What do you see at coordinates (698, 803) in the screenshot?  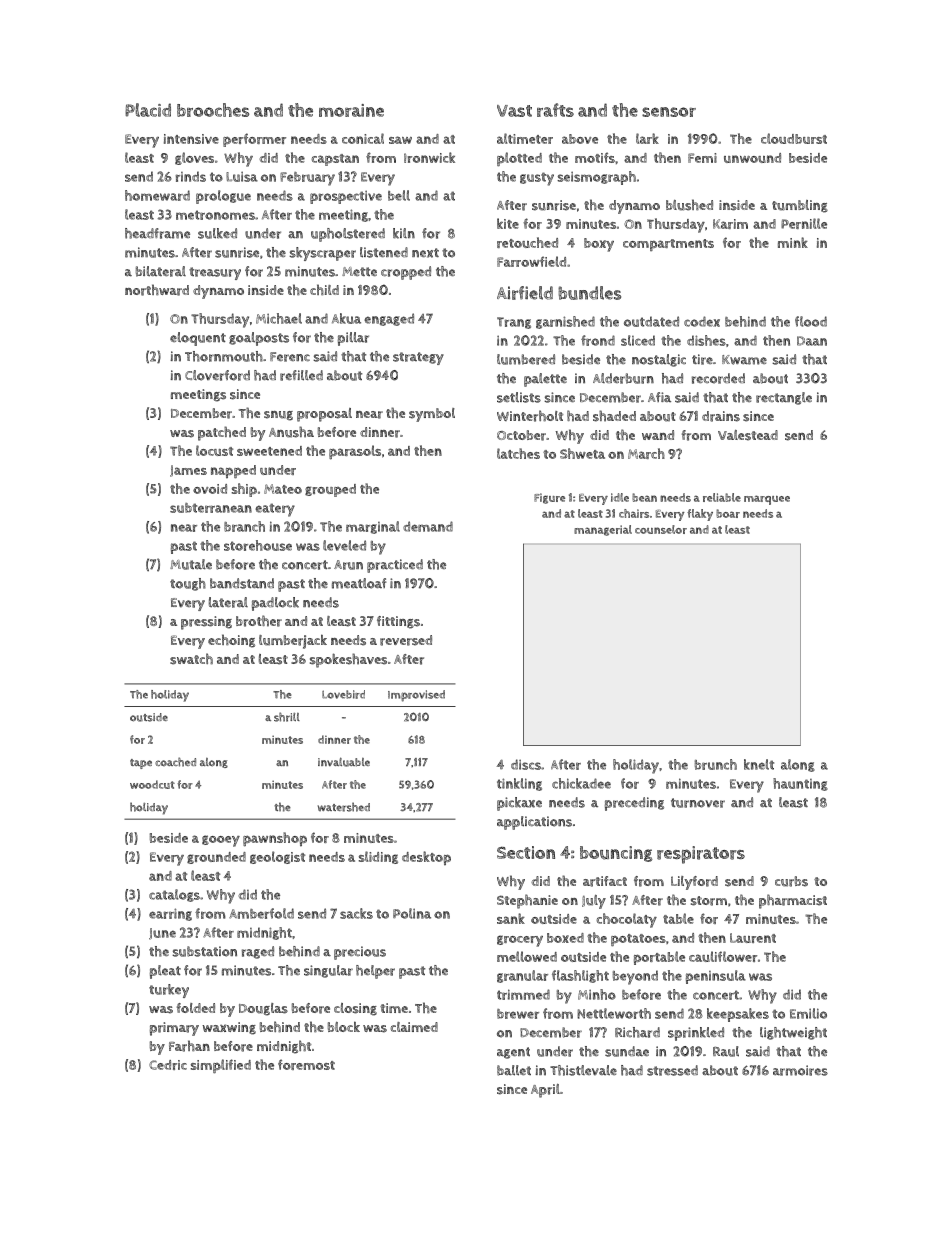 I see `turnover` at bounding box center [698, 803].
